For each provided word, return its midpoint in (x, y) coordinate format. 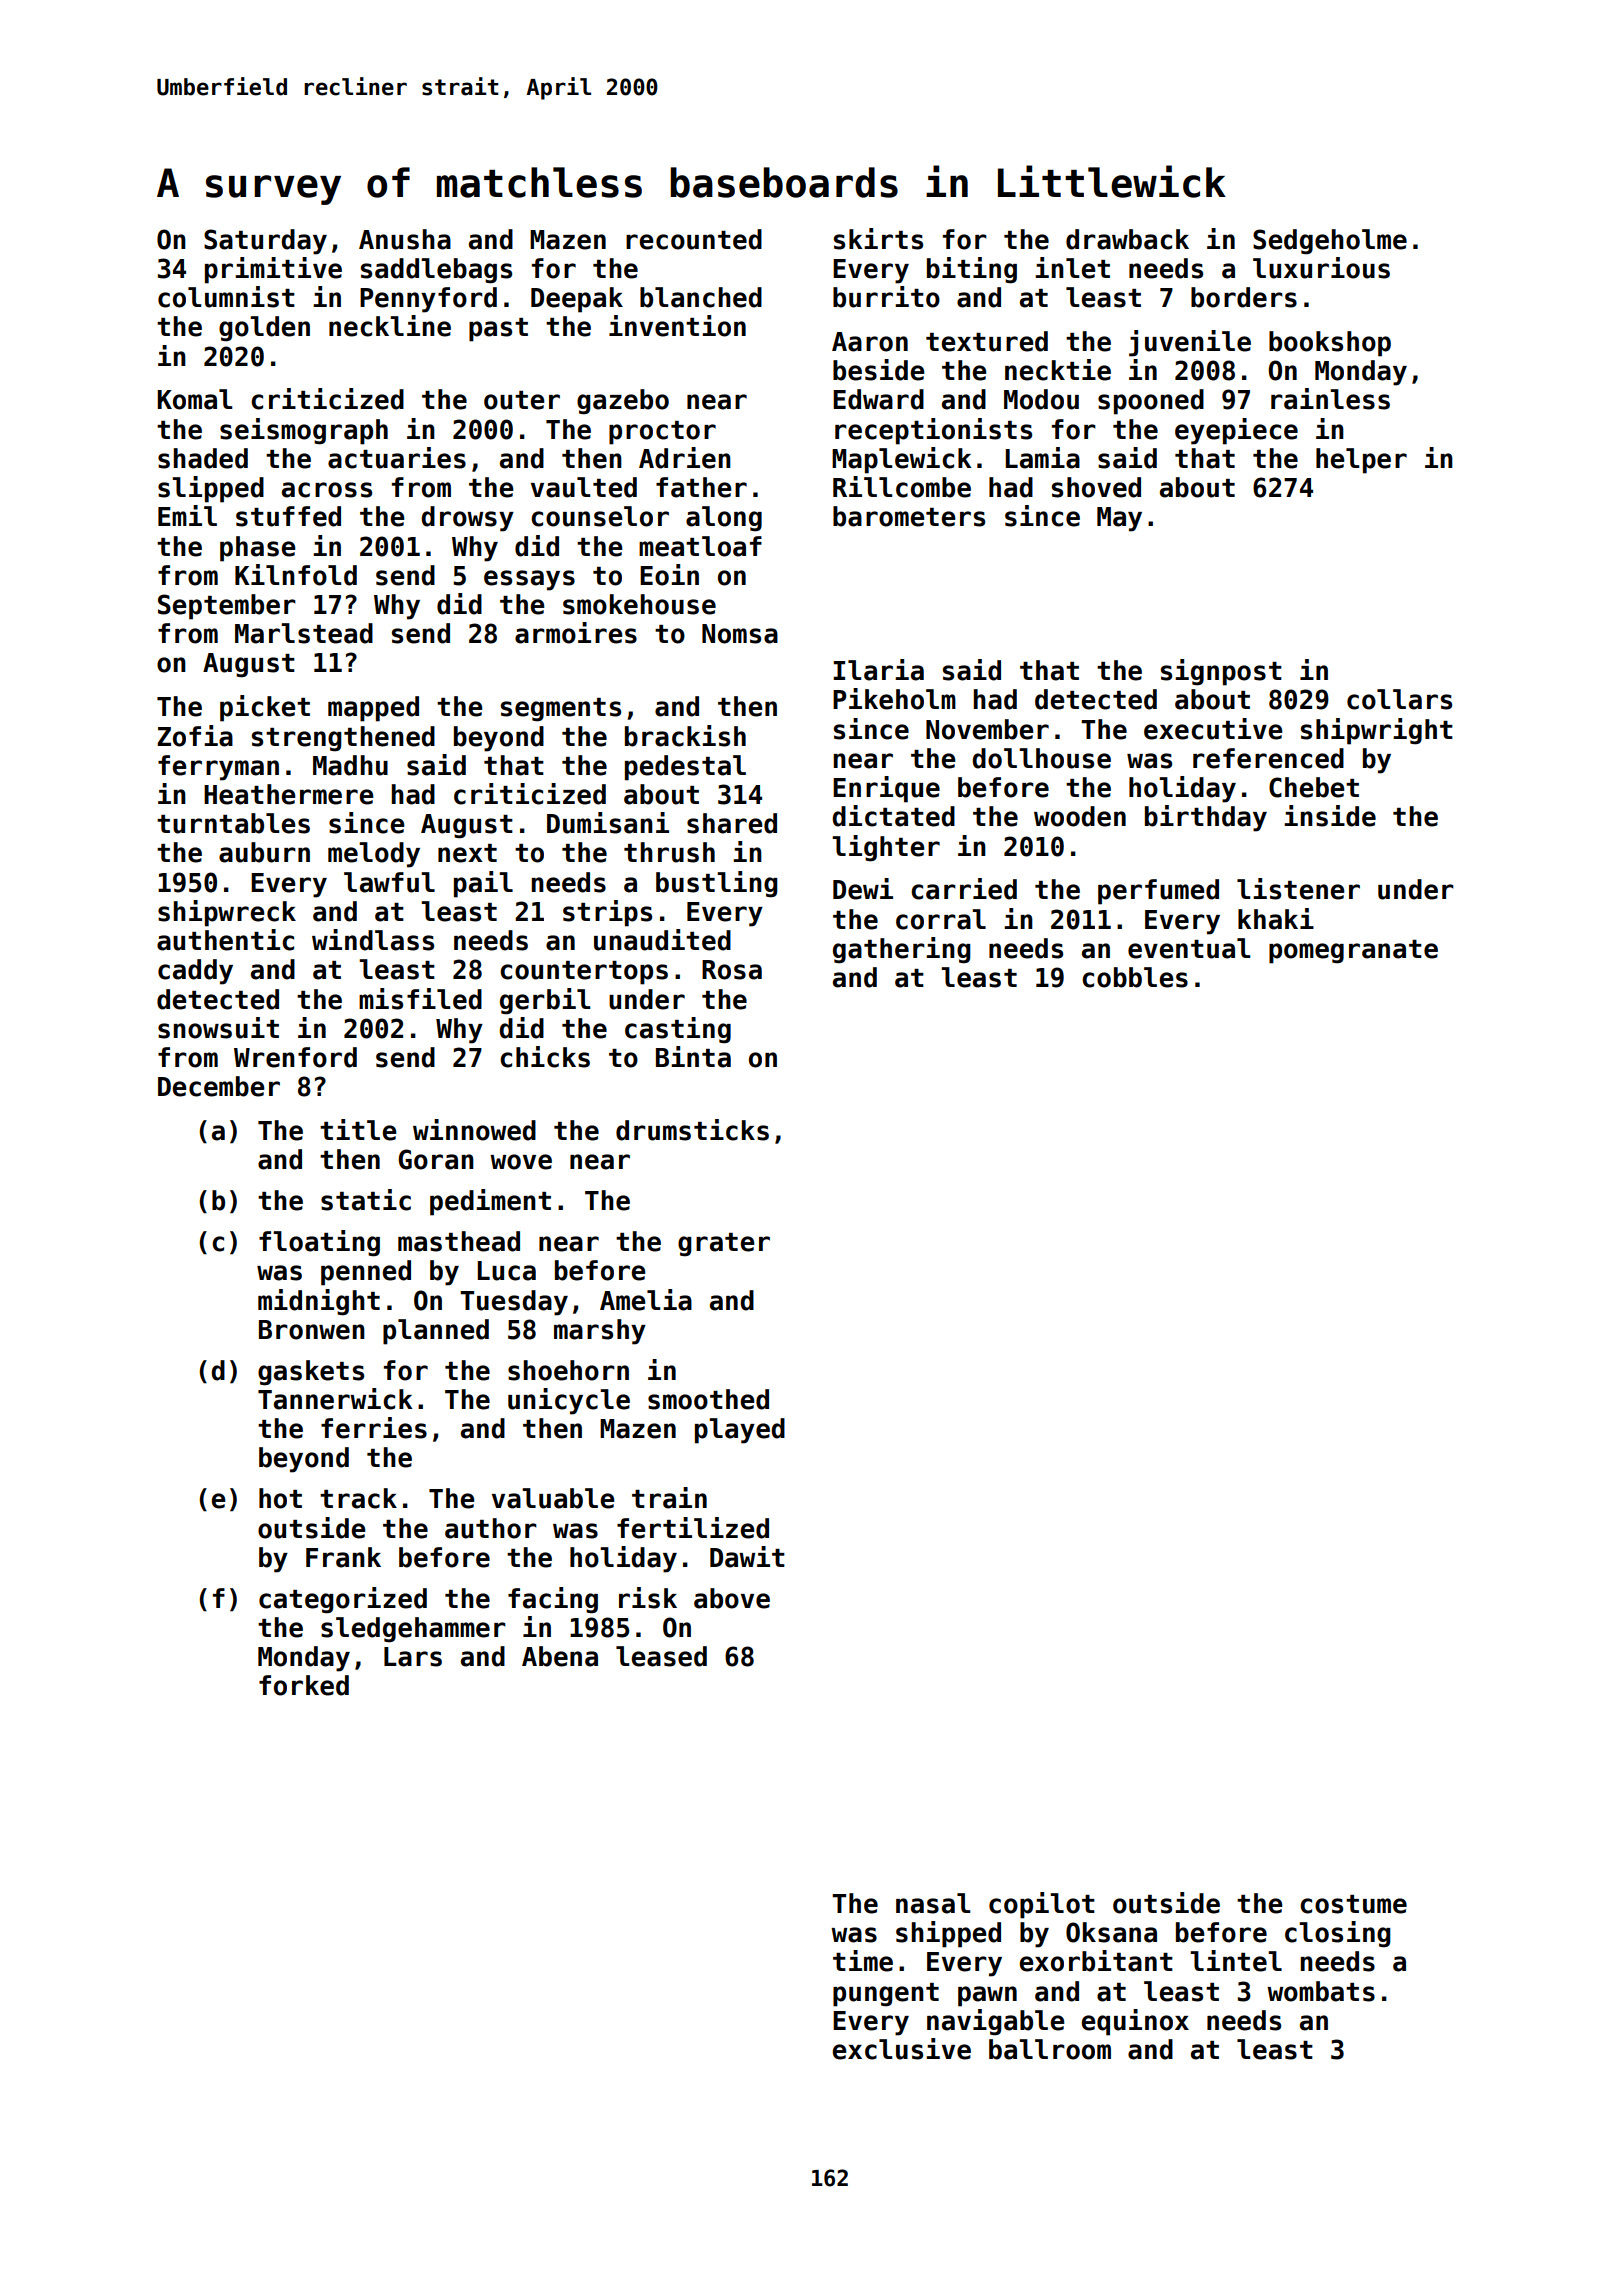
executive (1213, 729)
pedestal (685, 768)
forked (304, 1685)
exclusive (902, 2049)
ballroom (1050, 2049)
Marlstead (304, 633)
